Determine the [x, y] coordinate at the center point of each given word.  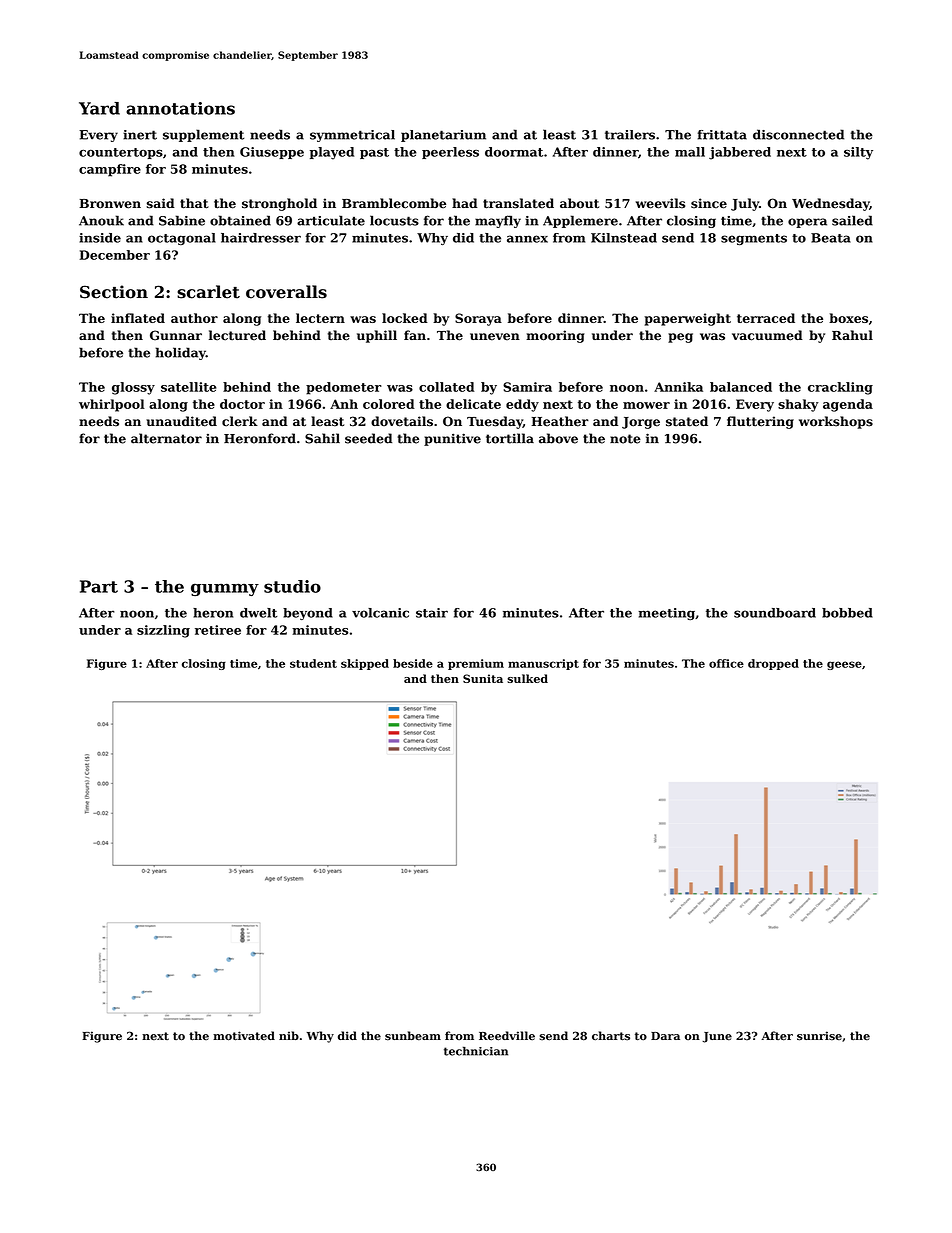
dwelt [258, 613]
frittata [722, 135]
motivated [244, 1036]
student [313, 663]
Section [114, 292]
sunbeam [413, 1036]
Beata [831, 238]
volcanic [380, 613]
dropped [773, 664]
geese [844, 665]
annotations [180, 108]
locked [405, 318]
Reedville [507, 1036]
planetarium [443, 136]
